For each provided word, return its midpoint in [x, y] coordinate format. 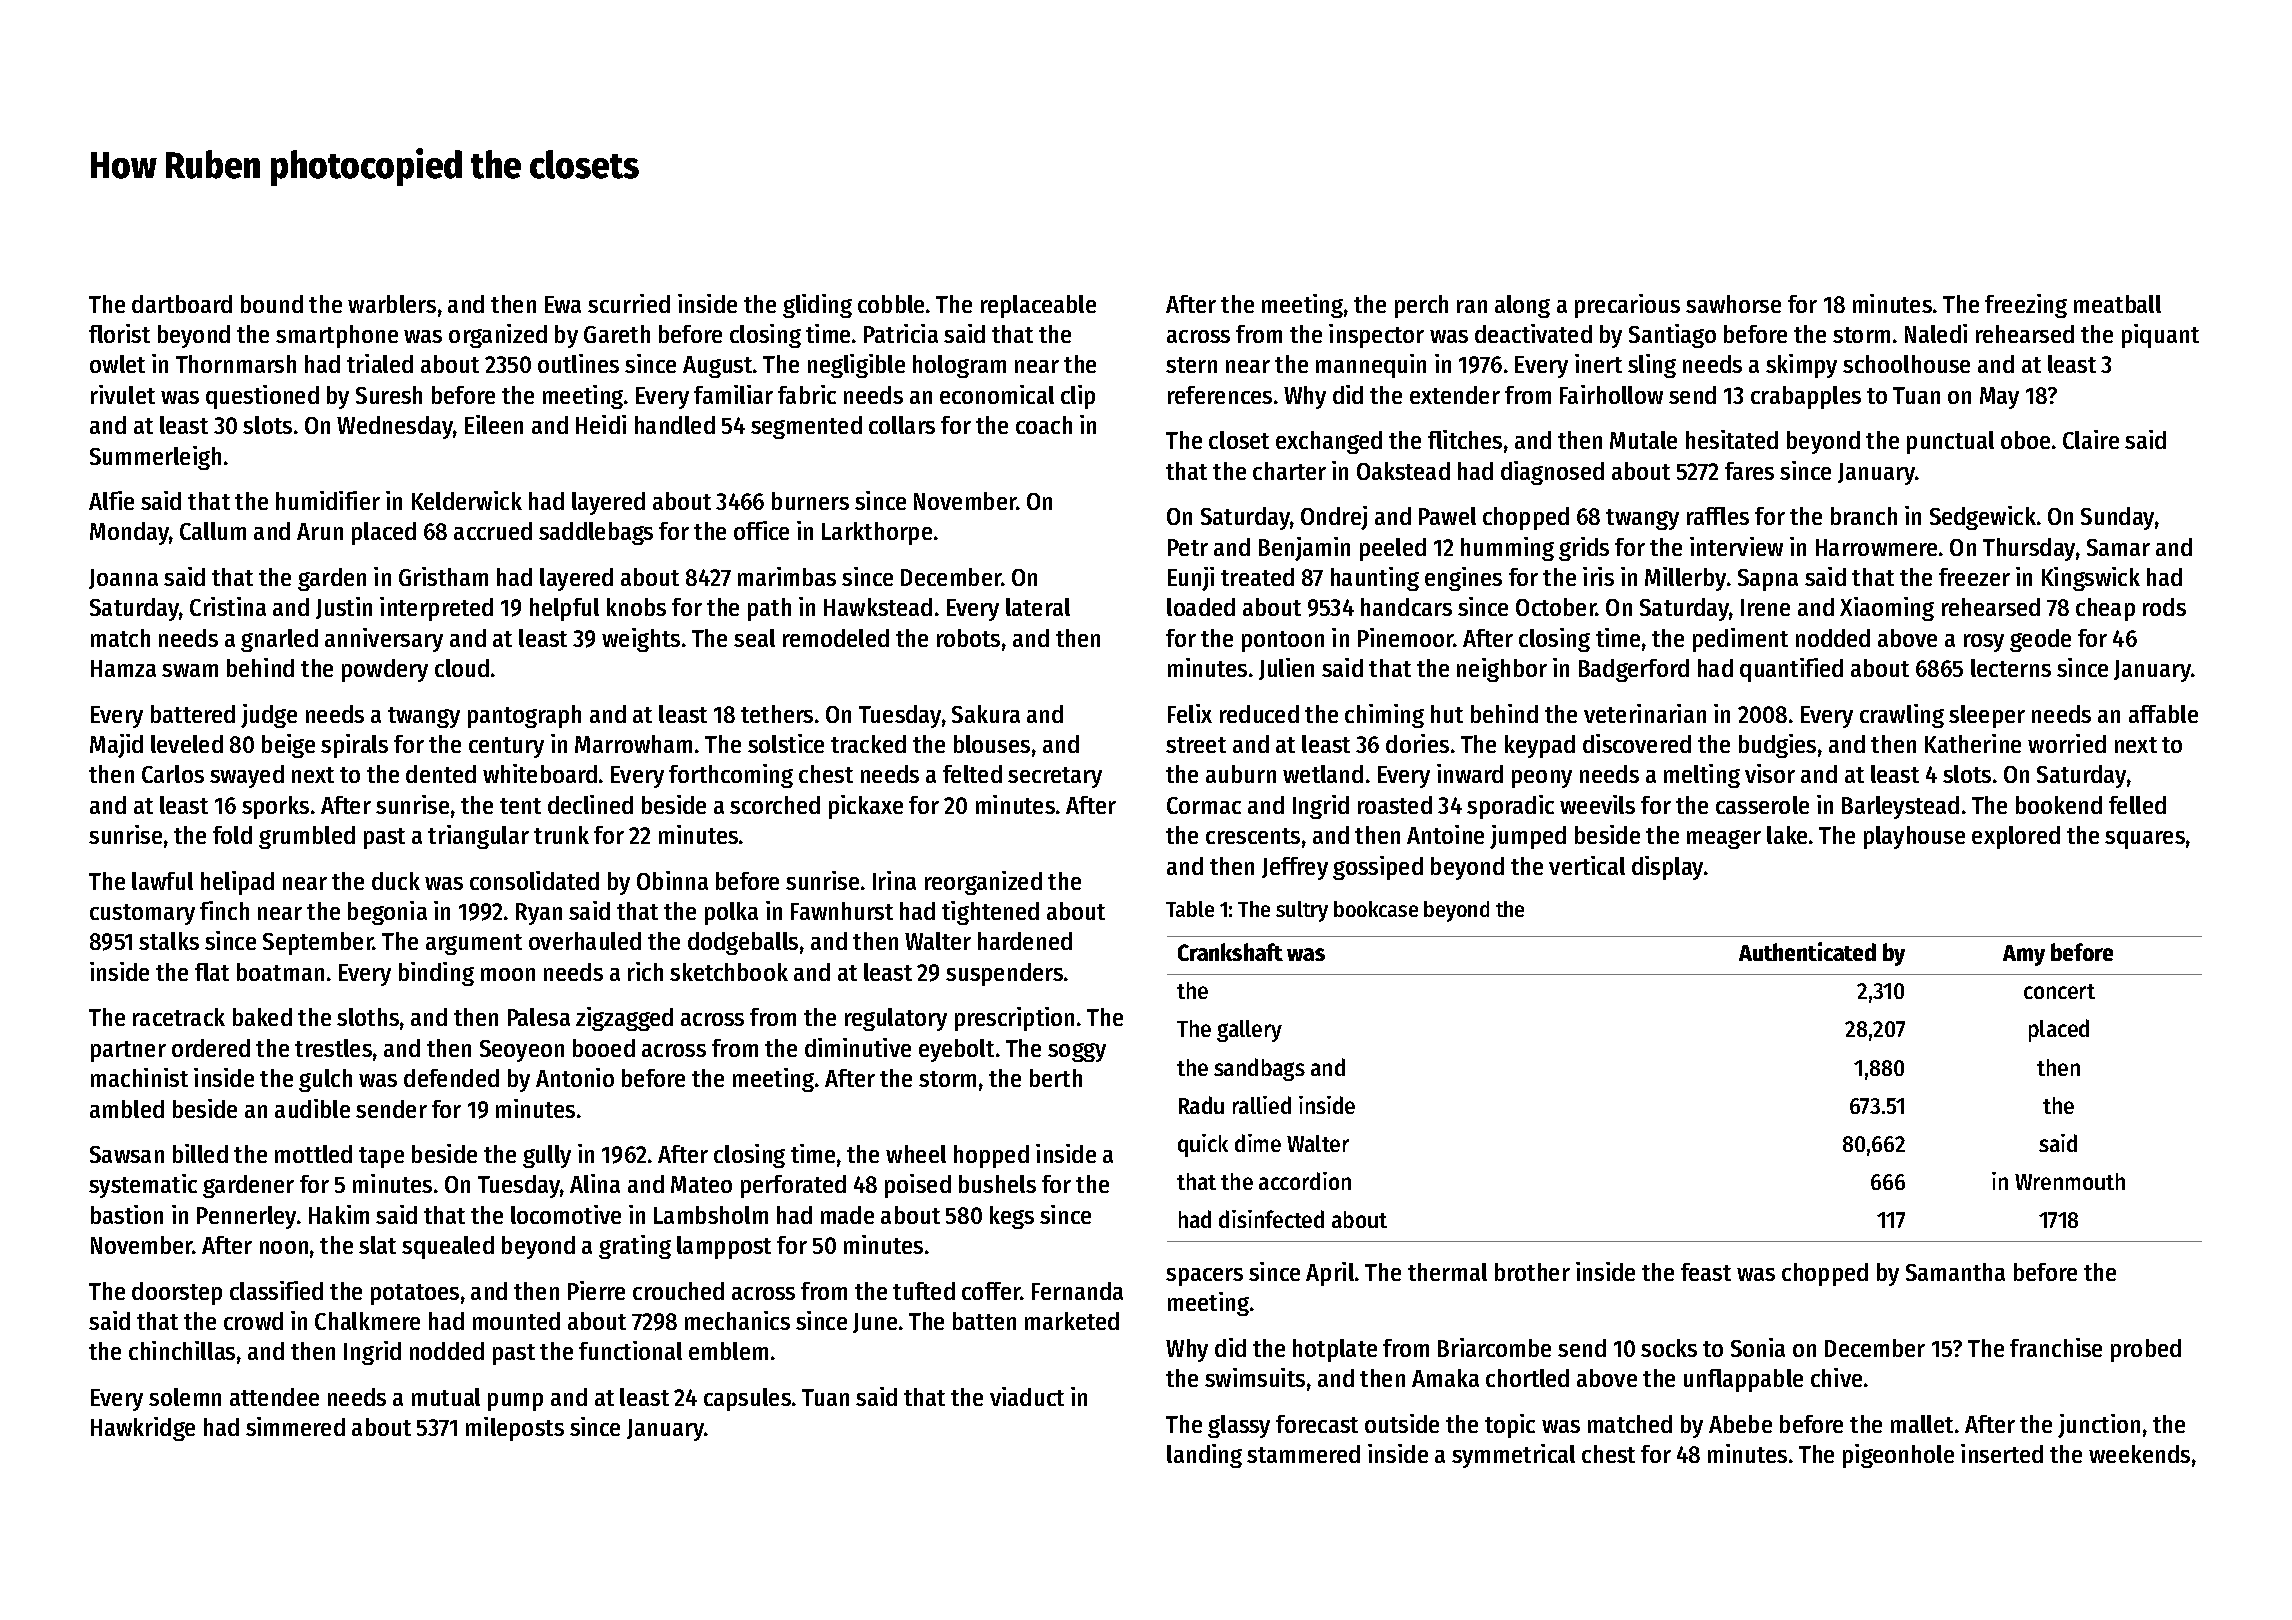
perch [1421, 306]
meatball [2117, 304]
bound [272, 304]
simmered [295, 1426]
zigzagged [624, 1019]
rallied [1262, 1105]
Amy [2024, 955]
